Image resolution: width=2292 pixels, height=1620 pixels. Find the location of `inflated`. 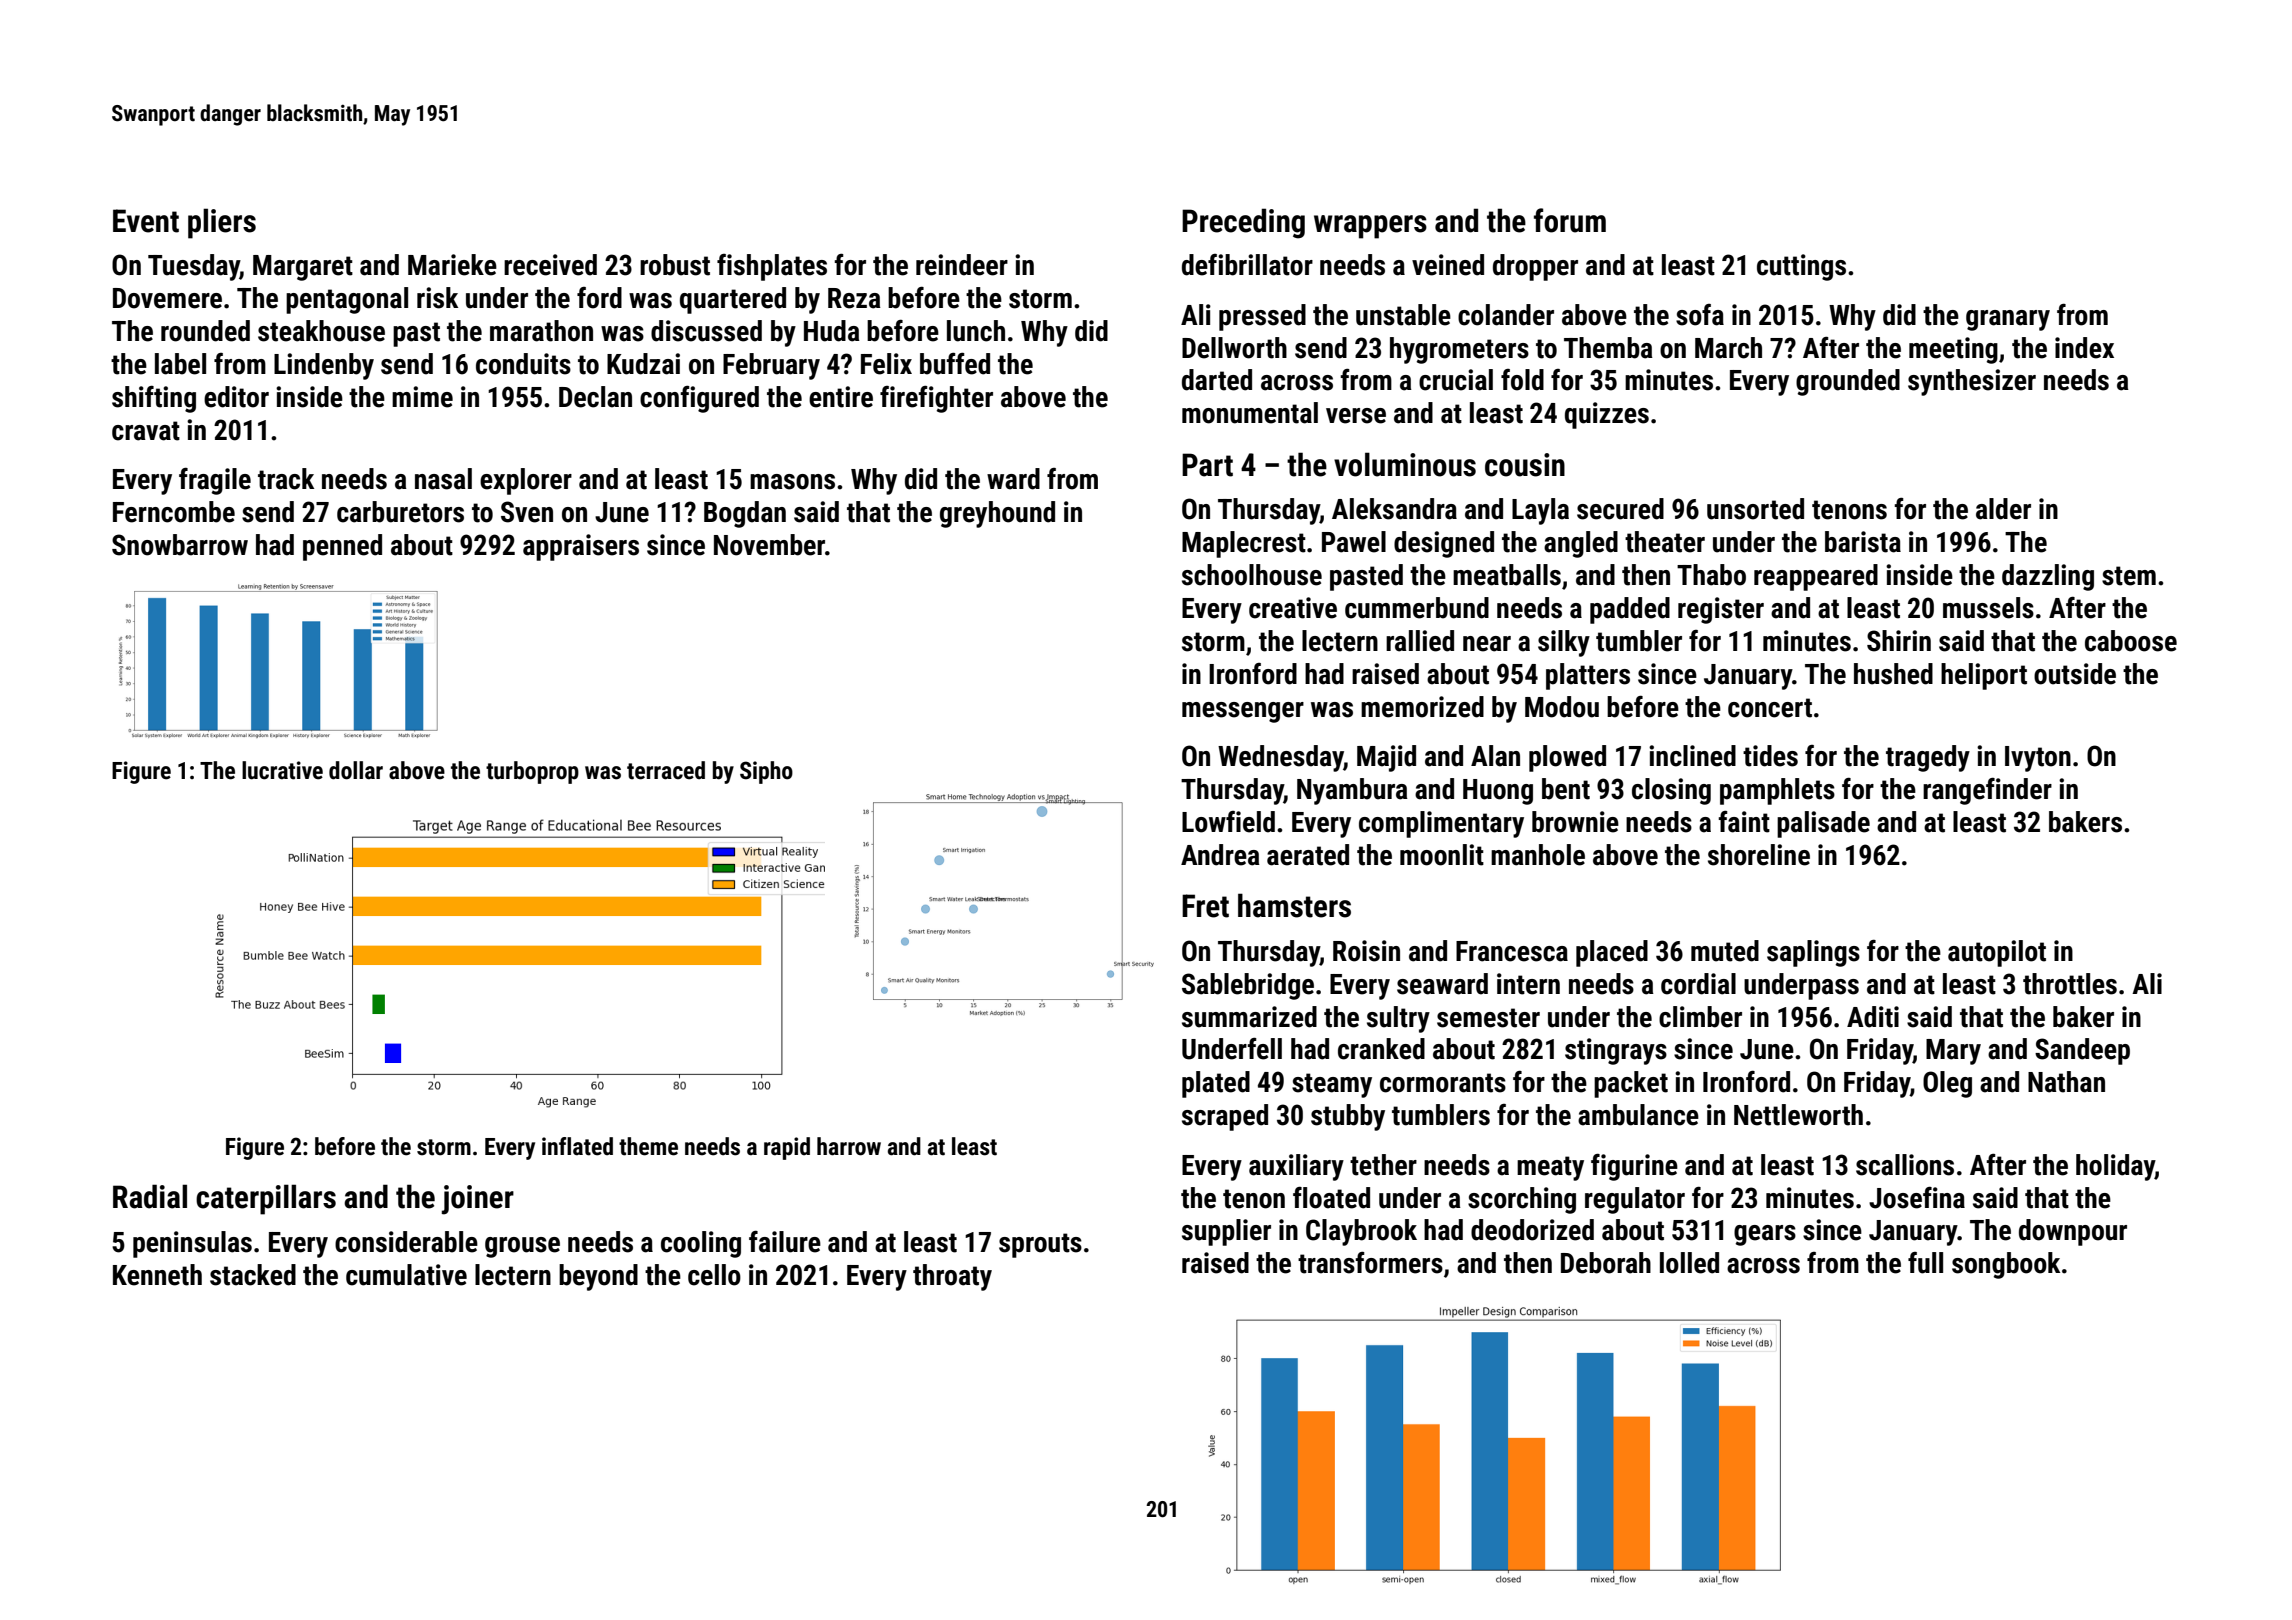

inflated is located at coordinates (577, 1146).
